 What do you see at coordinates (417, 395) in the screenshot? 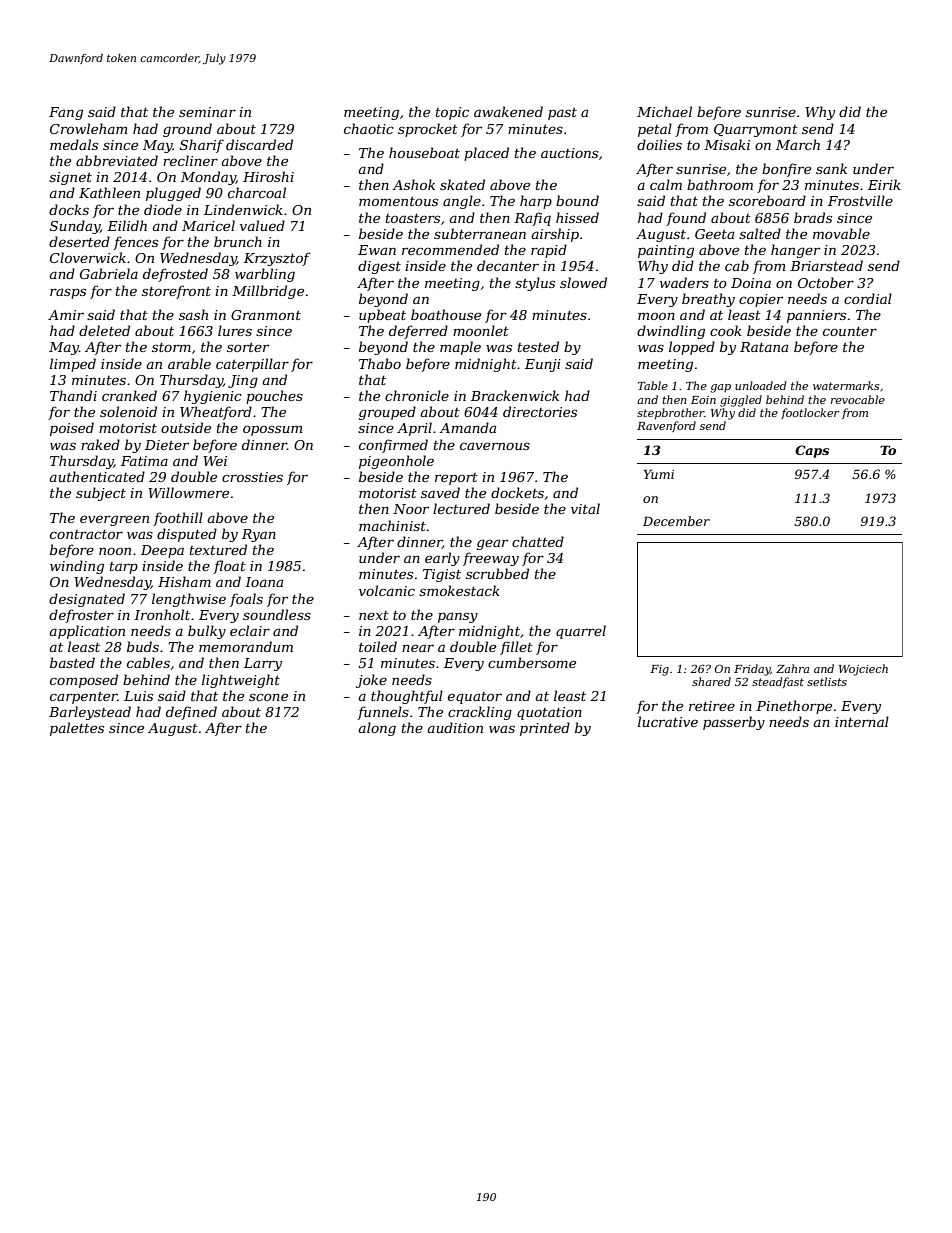
I see `chronicle` at bounding box center [417, 395].
